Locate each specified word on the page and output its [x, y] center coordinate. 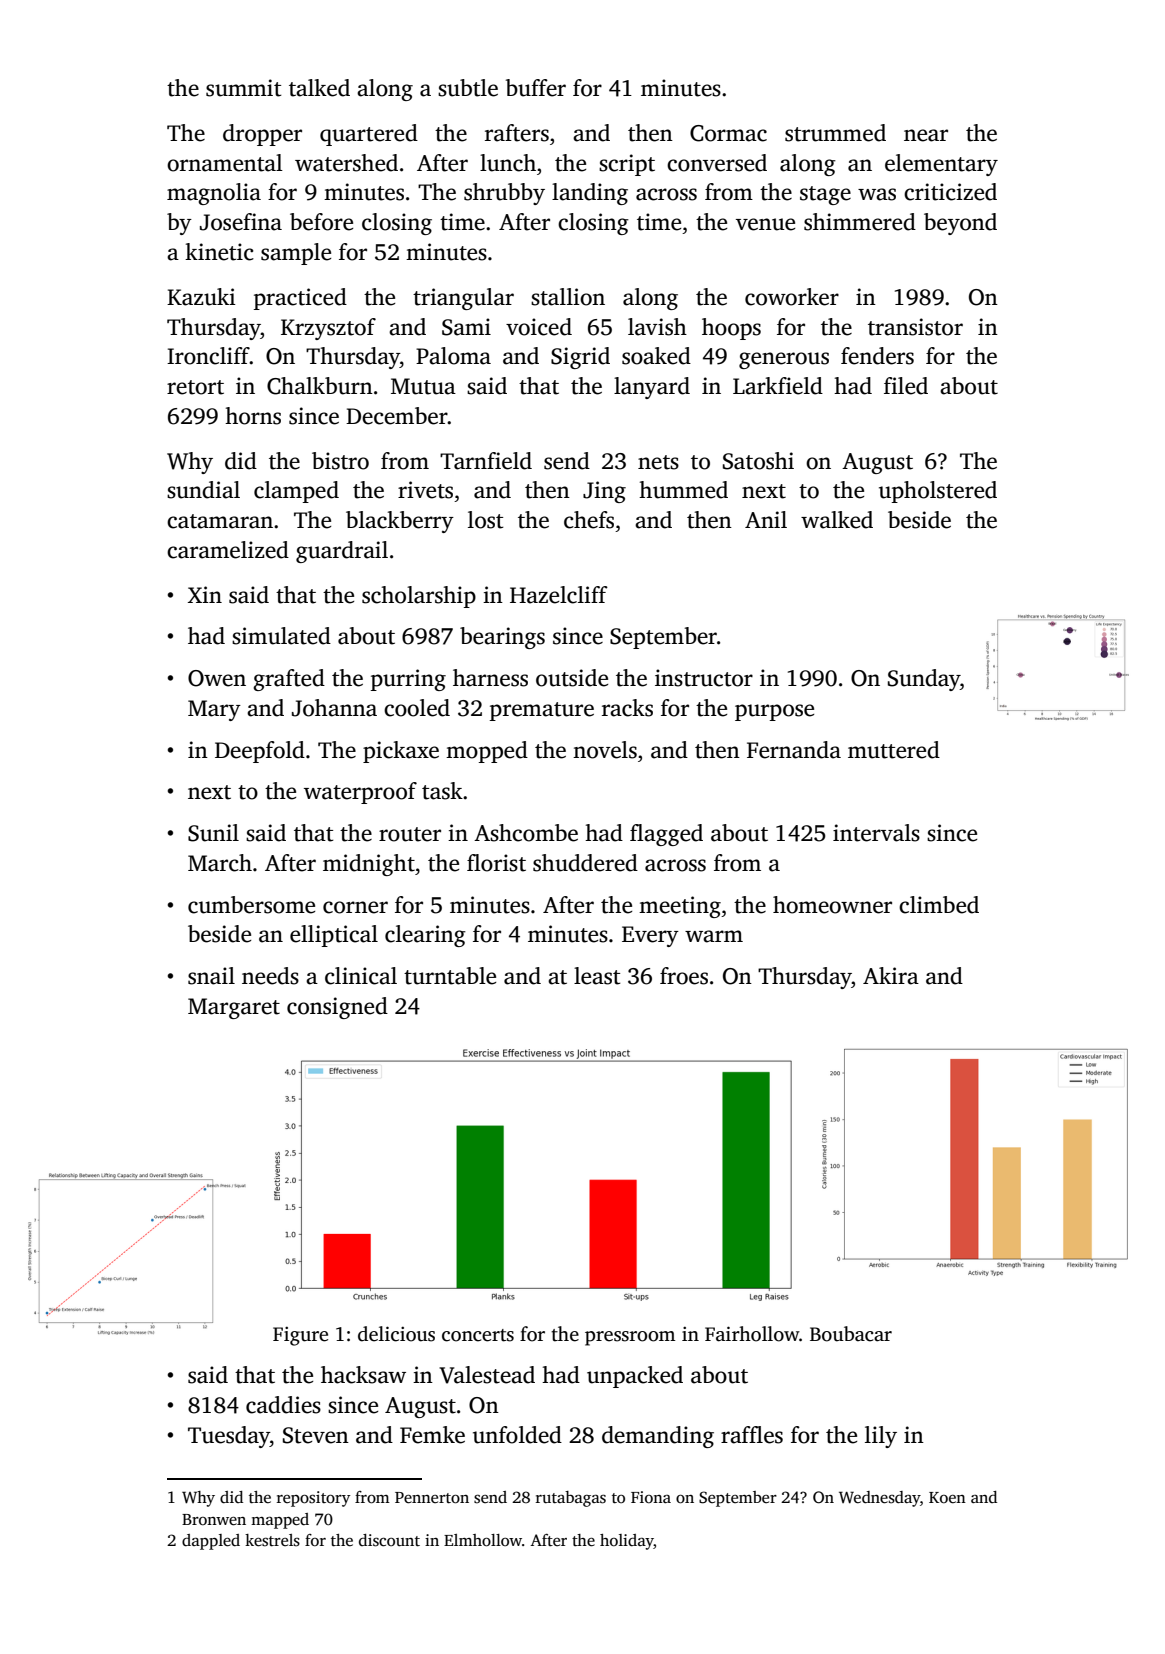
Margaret [234, 1008]
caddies [283, 1405]
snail [211, 976]
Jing [604, 492]
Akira [891, 976]
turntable [450, 976]
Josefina [241, 222]
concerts [478, 1335]
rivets [425, 490]
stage [825, 195]
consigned [337, 1008]
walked [837, 520]
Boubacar [851, 1334]
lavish [657, 327]
